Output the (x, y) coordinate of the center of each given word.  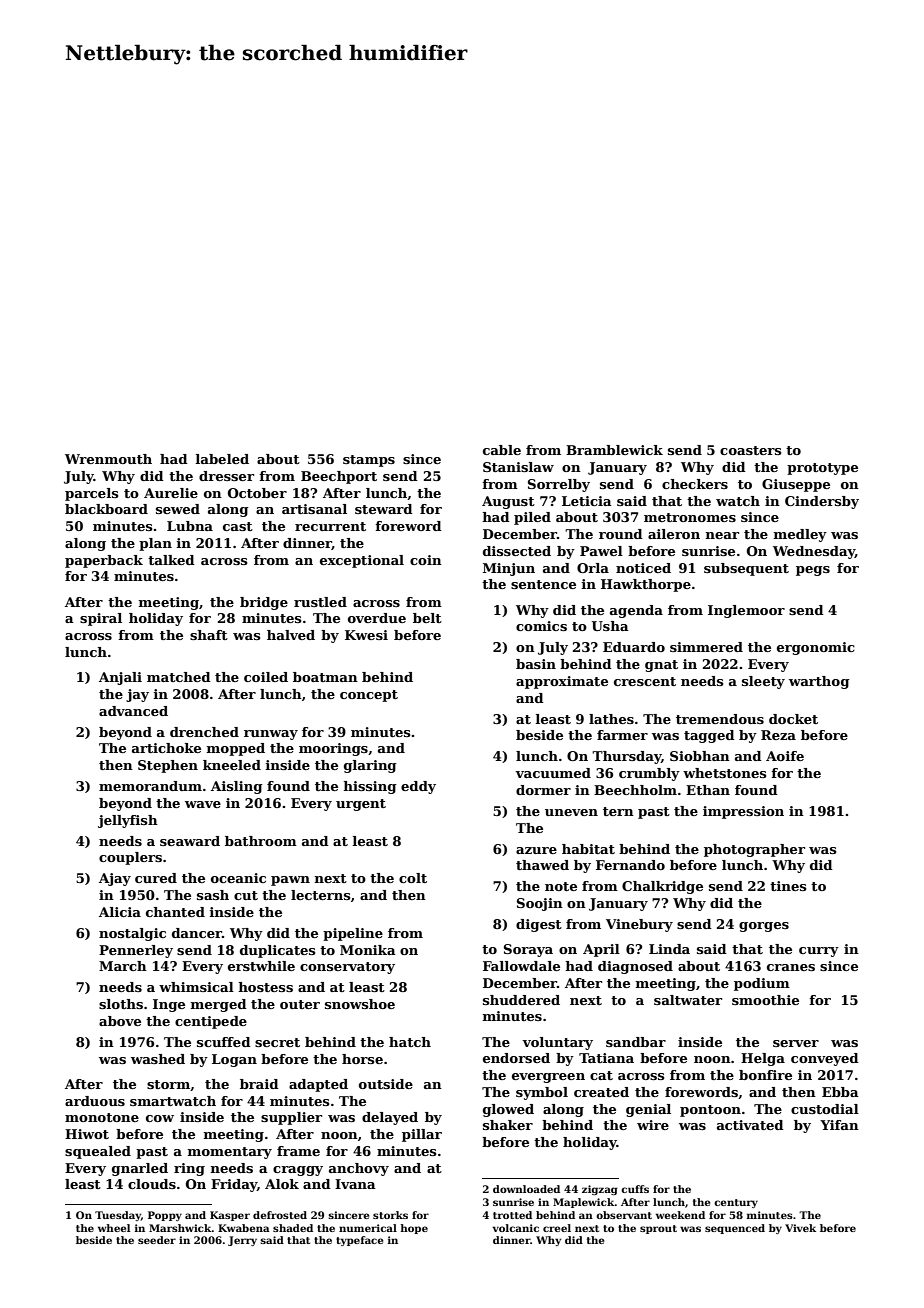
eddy (418, 787)
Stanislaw (518, 467)
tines (788, 886)
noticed (643, 568)
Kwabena (244, 1228)
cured (156, 878)
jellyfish (128, 821)
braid (259, 1084)
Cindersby (822, 502)
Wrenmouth (108, 459)
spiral (101, 619)
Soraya (528, 950)
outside (386, 1084)
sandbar (636, 1042)
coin (426, 560)
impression (743, 812)
